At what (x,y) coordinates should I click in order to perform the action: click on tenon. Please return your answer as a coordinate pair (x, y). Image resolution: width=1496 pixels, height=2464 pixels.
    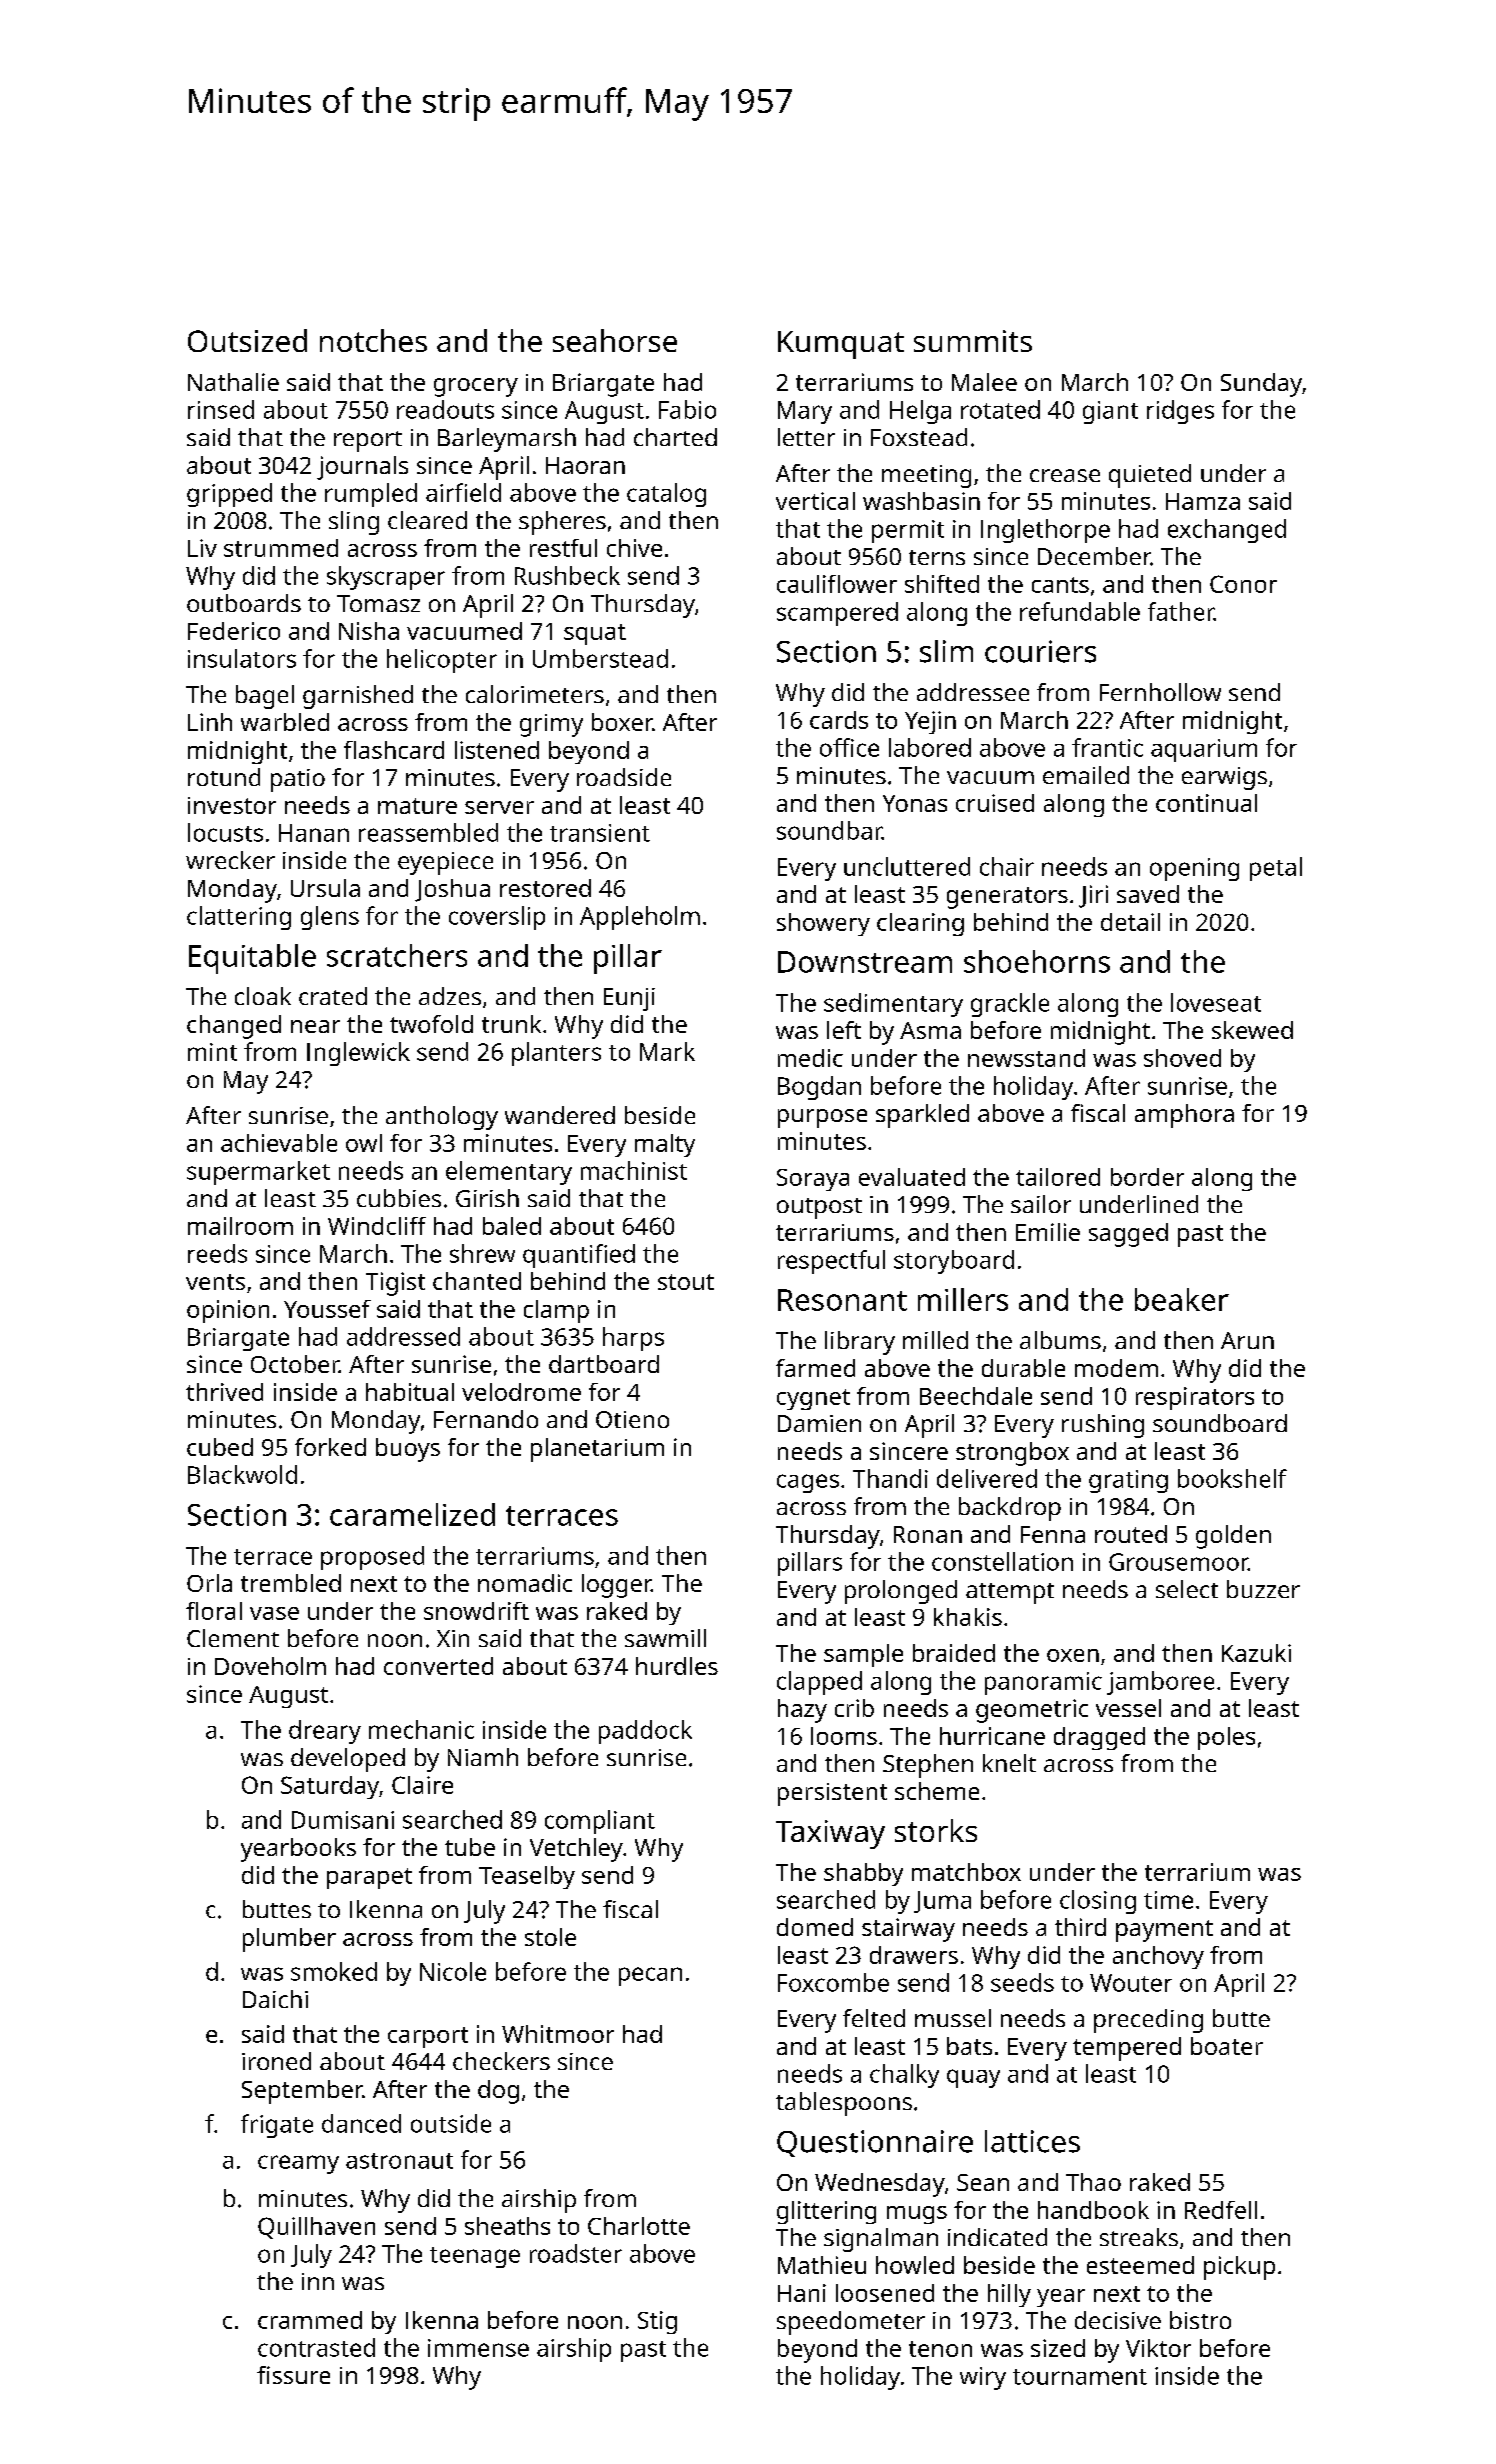
    Looking at the image, I should click on (940, 2349).
